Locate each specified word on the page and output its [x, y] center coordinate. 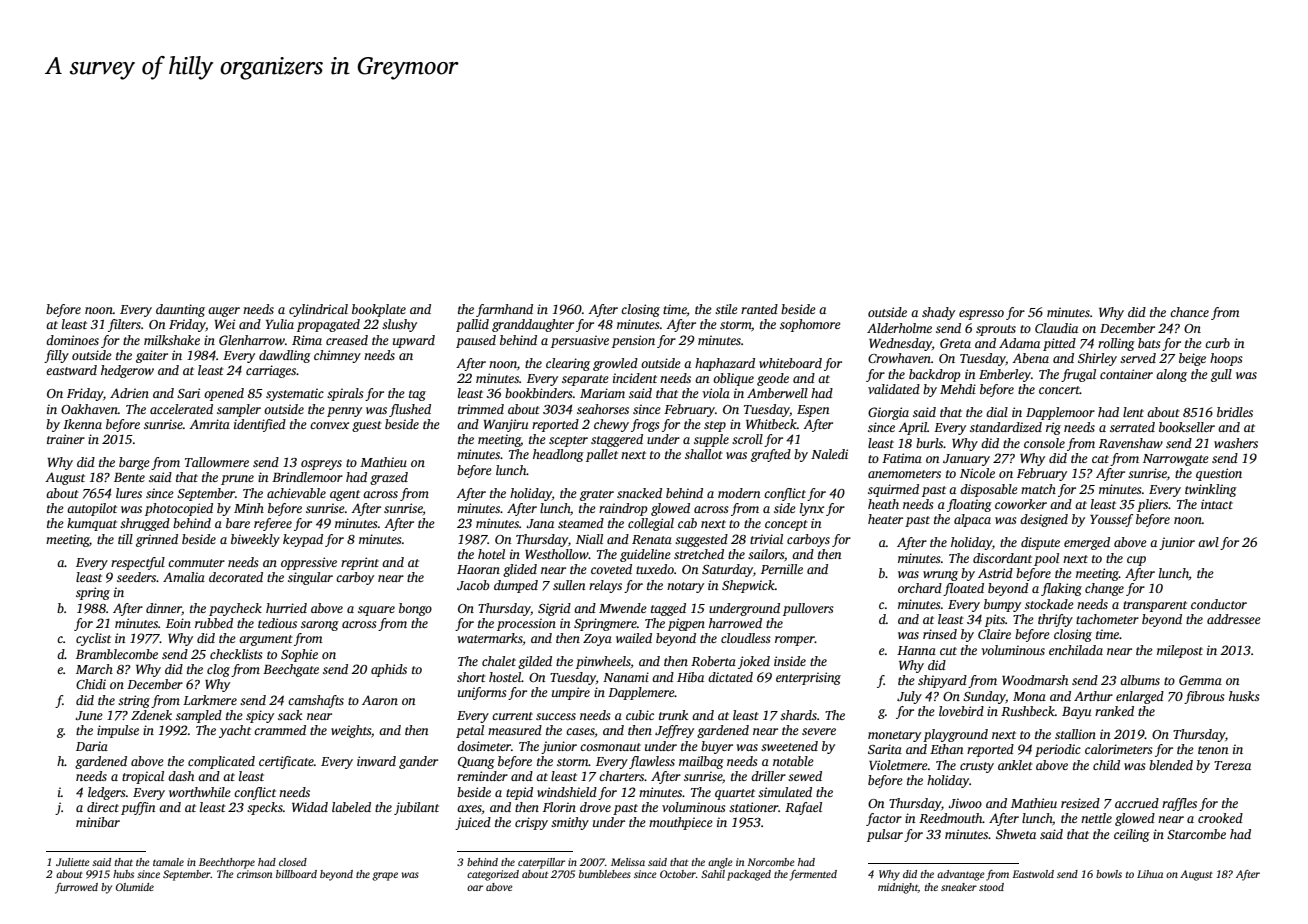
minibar [98, 822]
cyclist [93, 639]
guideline [645, 555]
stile [726, 309]
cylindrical [318, 310]
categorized [493, 875]
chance [1189, 312]
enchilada [1076, 650]
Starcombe [1196, 834]
